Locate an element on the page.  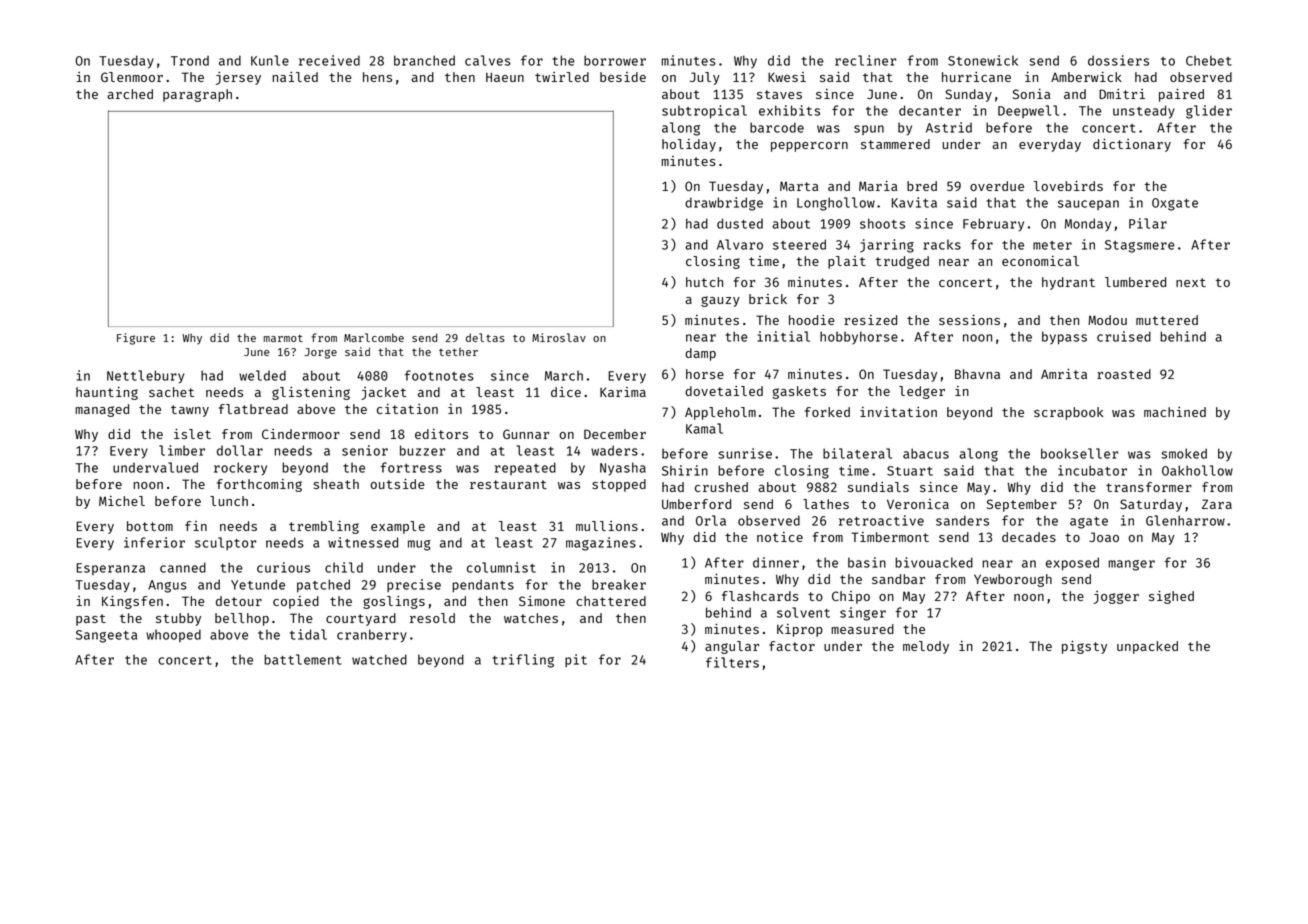
Bhavna is located at coordinates (977, 374).
